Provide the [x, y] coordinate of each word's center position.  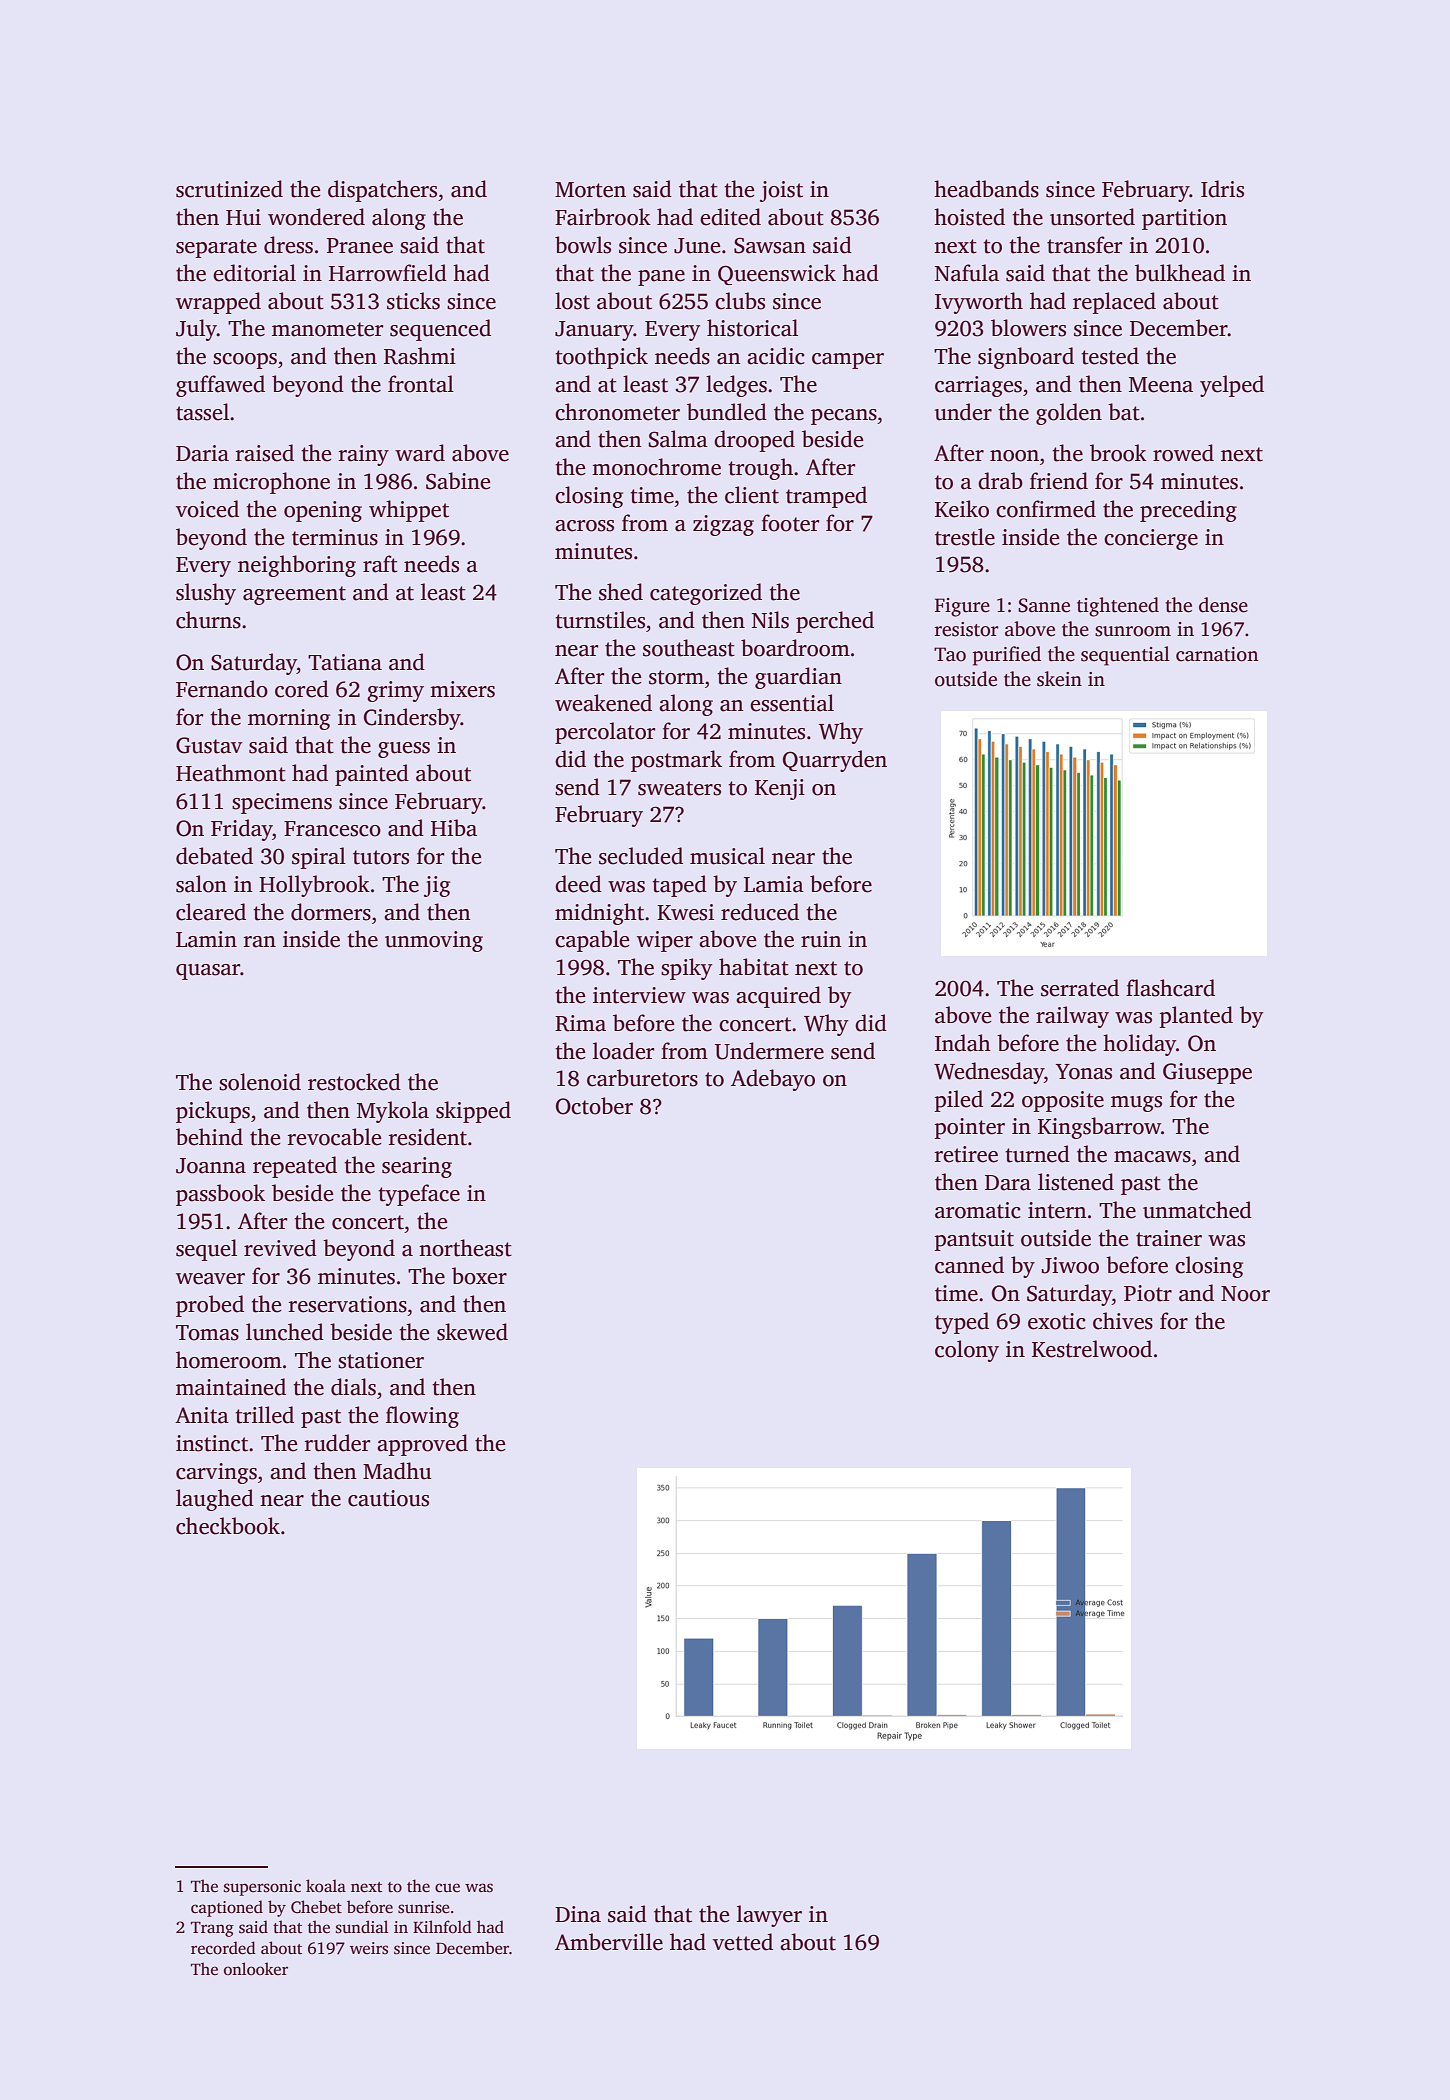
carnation [1217, 654]
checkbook [228, 1526]
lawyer [769, 1916]
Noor [1245, 1294]
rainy [364, 455]
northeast [465, 1248]
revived [280, 1248]
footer [790, 523]
